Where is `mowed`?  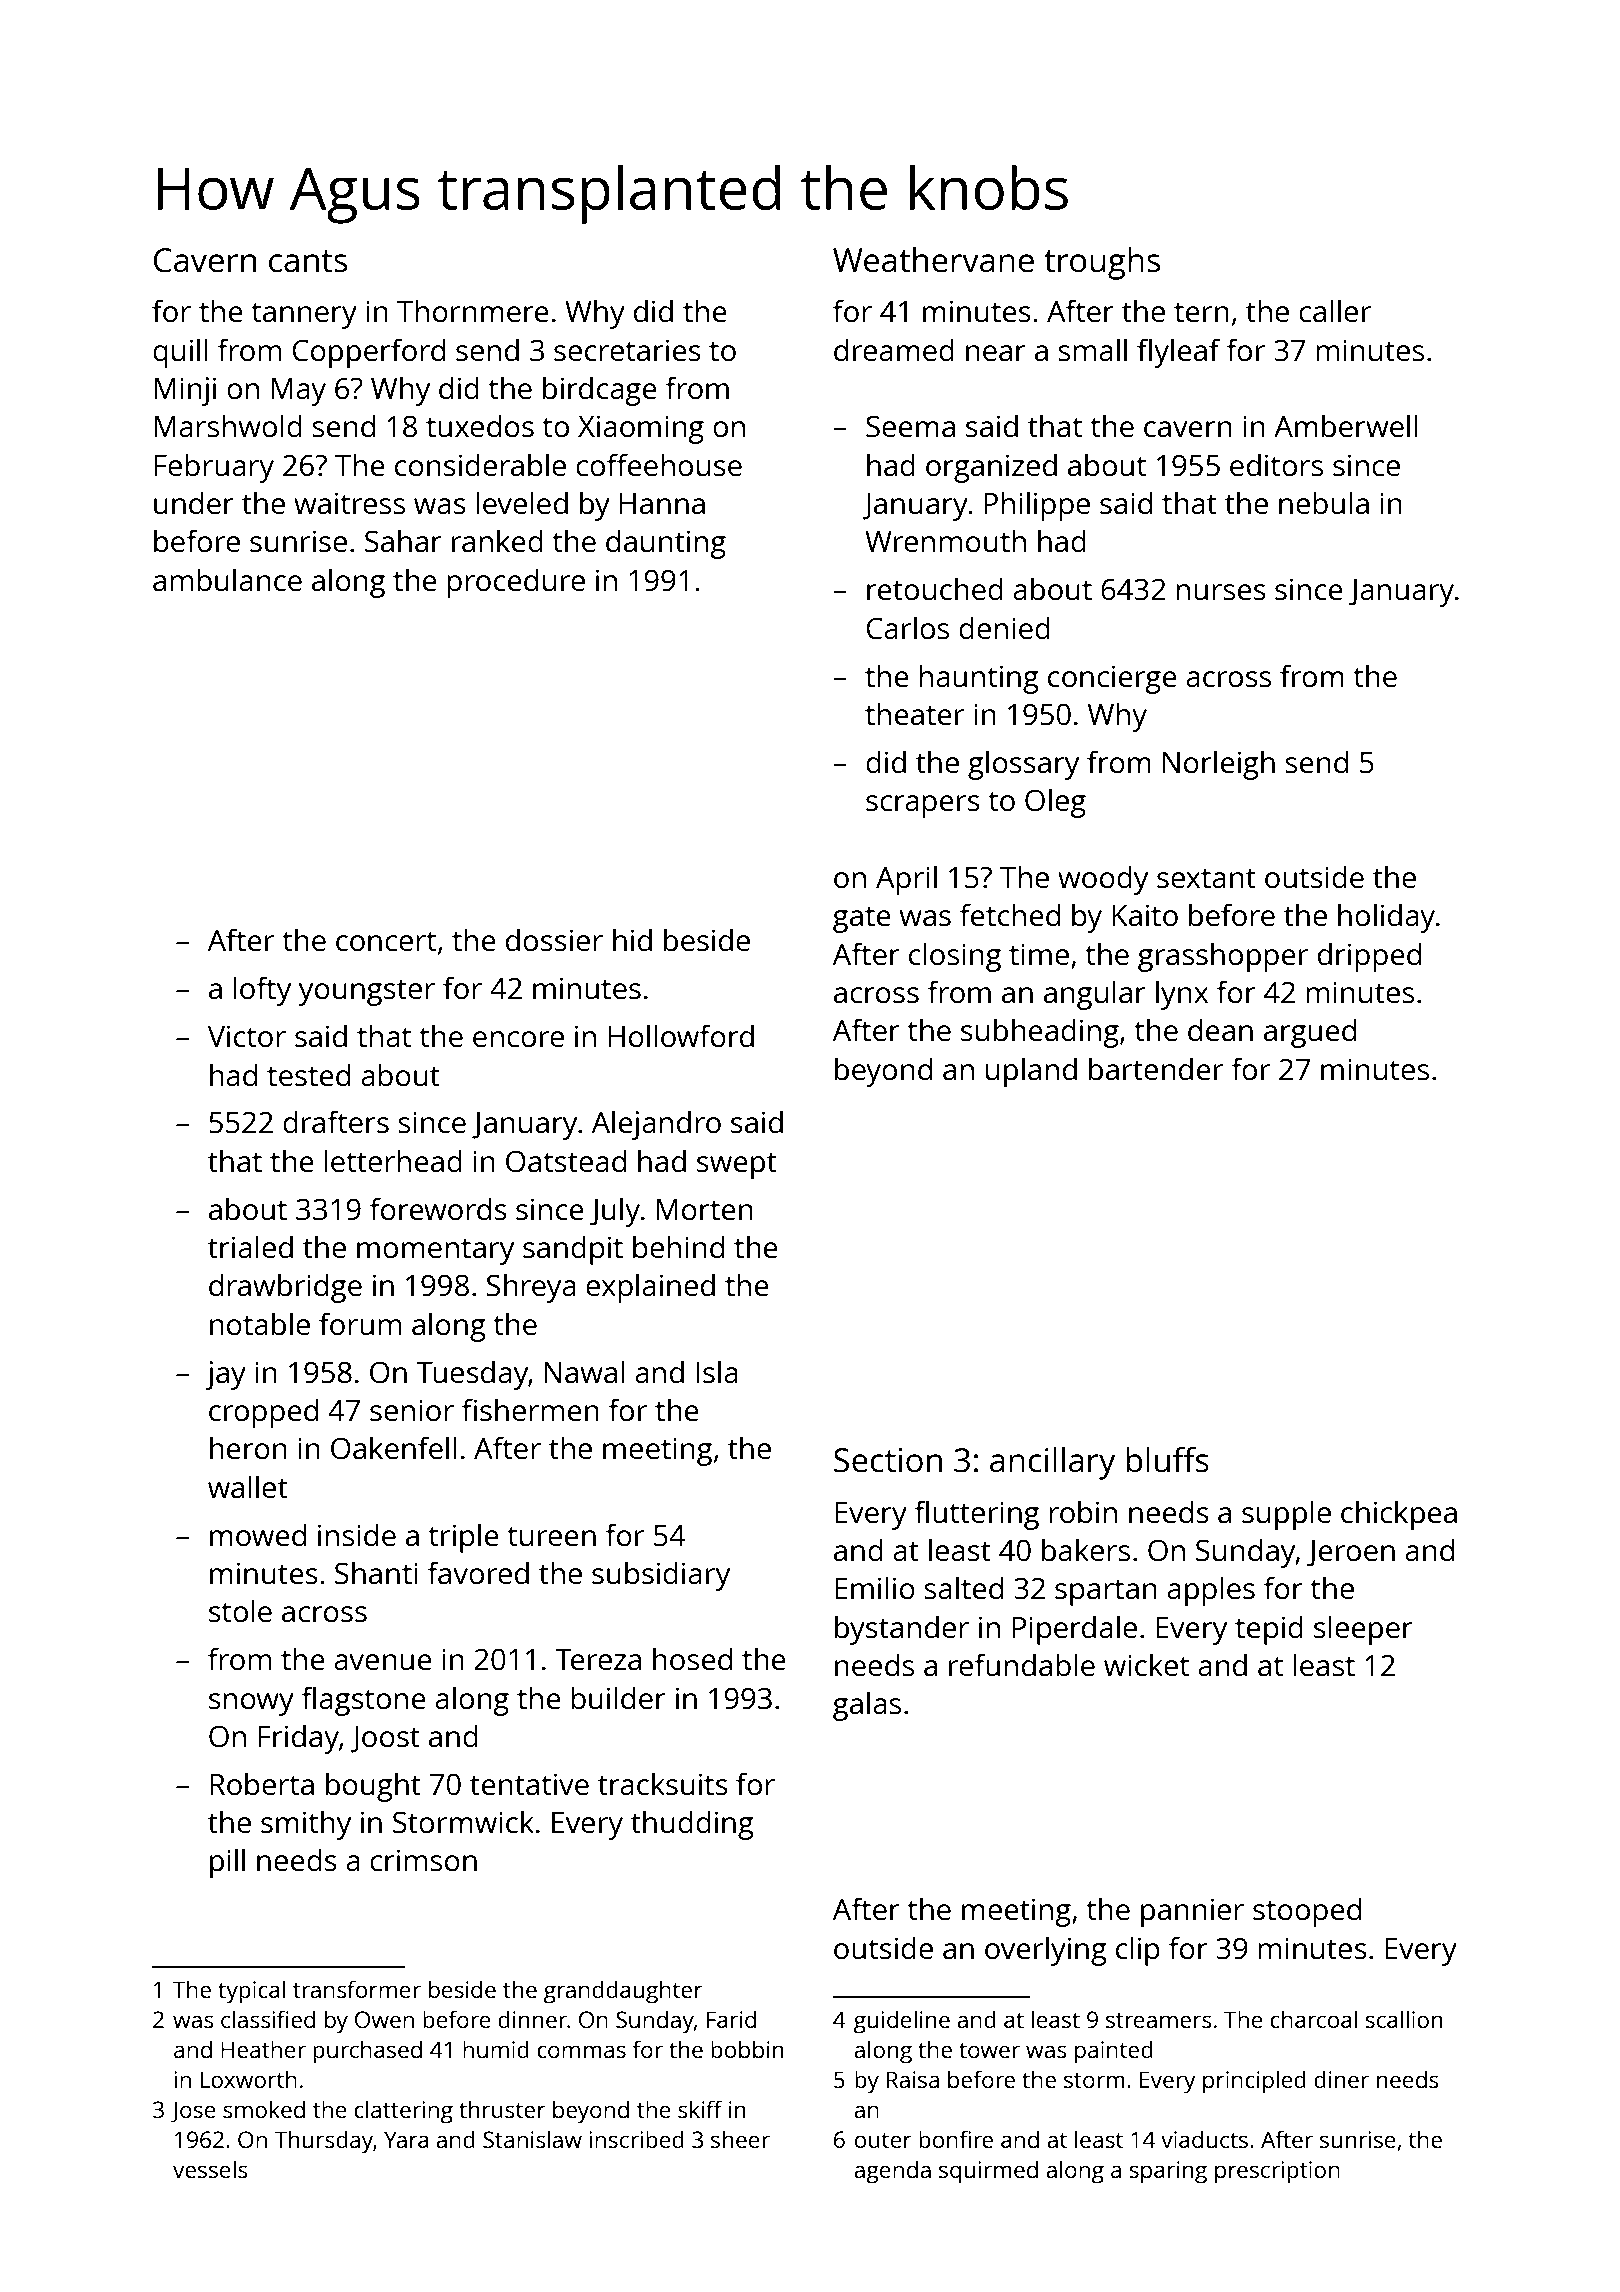 mowed is located at coordinates (258, 1535).
